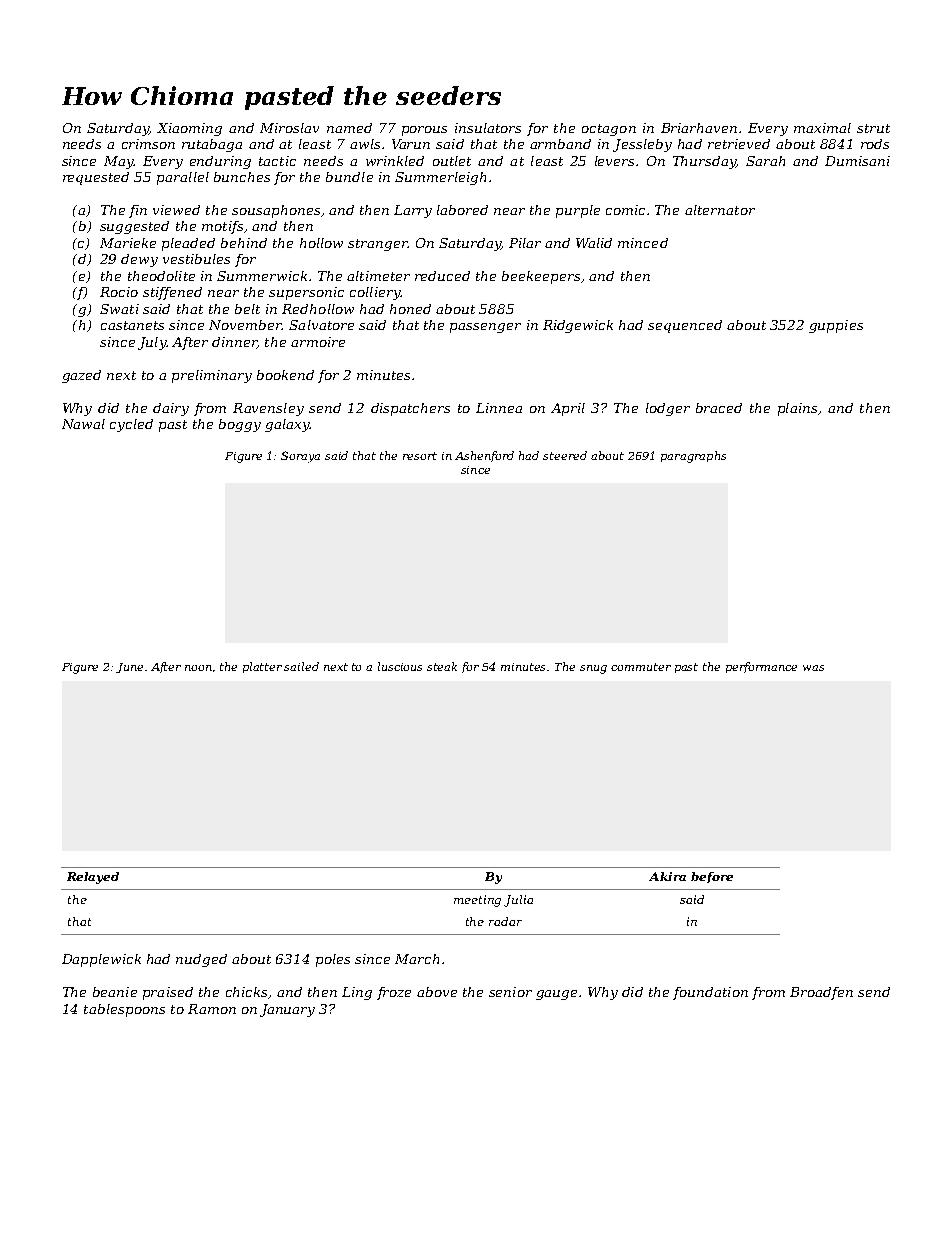  Describe the element at coordinates (693, 457) in the page. I see `paragraphs` at that location.
